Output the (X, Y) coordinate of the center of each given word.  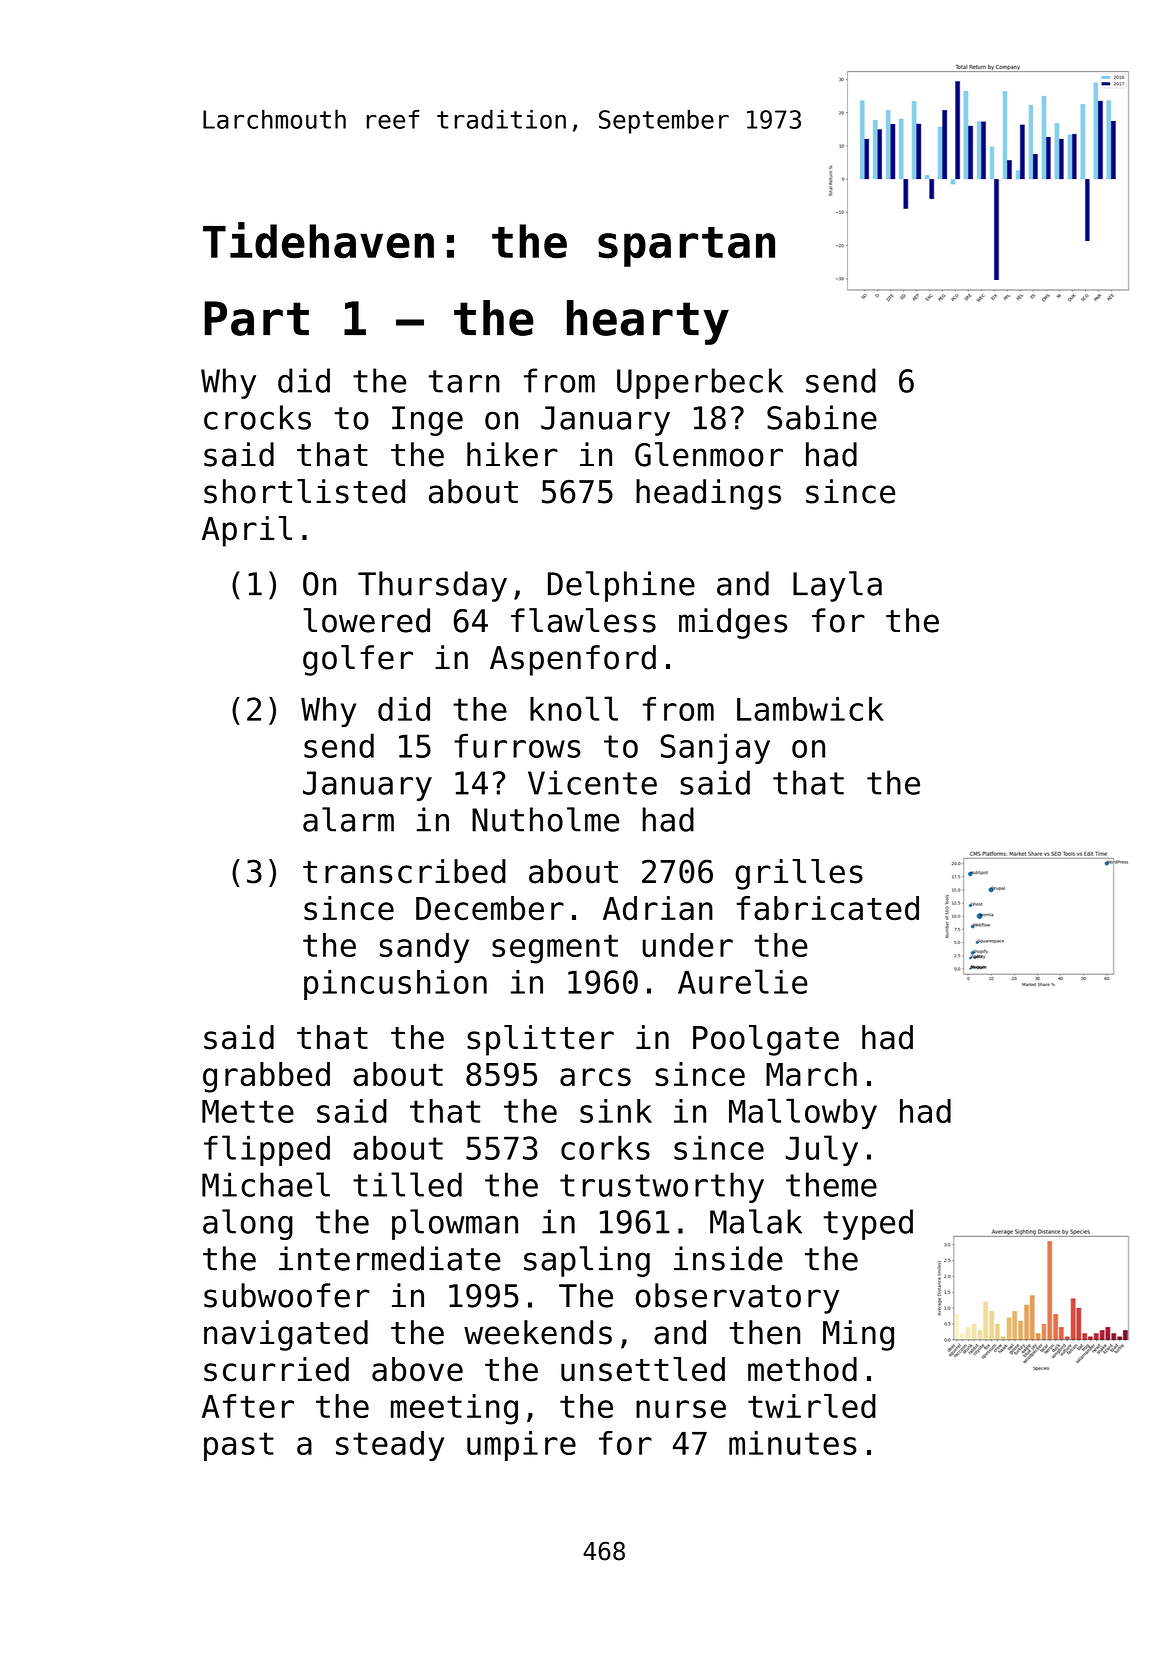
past (239, 1446)
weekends (538, 1332)
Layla (837, 586)
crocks (257, 417)
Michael (266, 1184)
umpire (521, 1446)
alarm (348, 819)
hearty (648, 322)
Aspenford (573, 660)
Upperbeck (700, 383)
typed (868, 1224)
